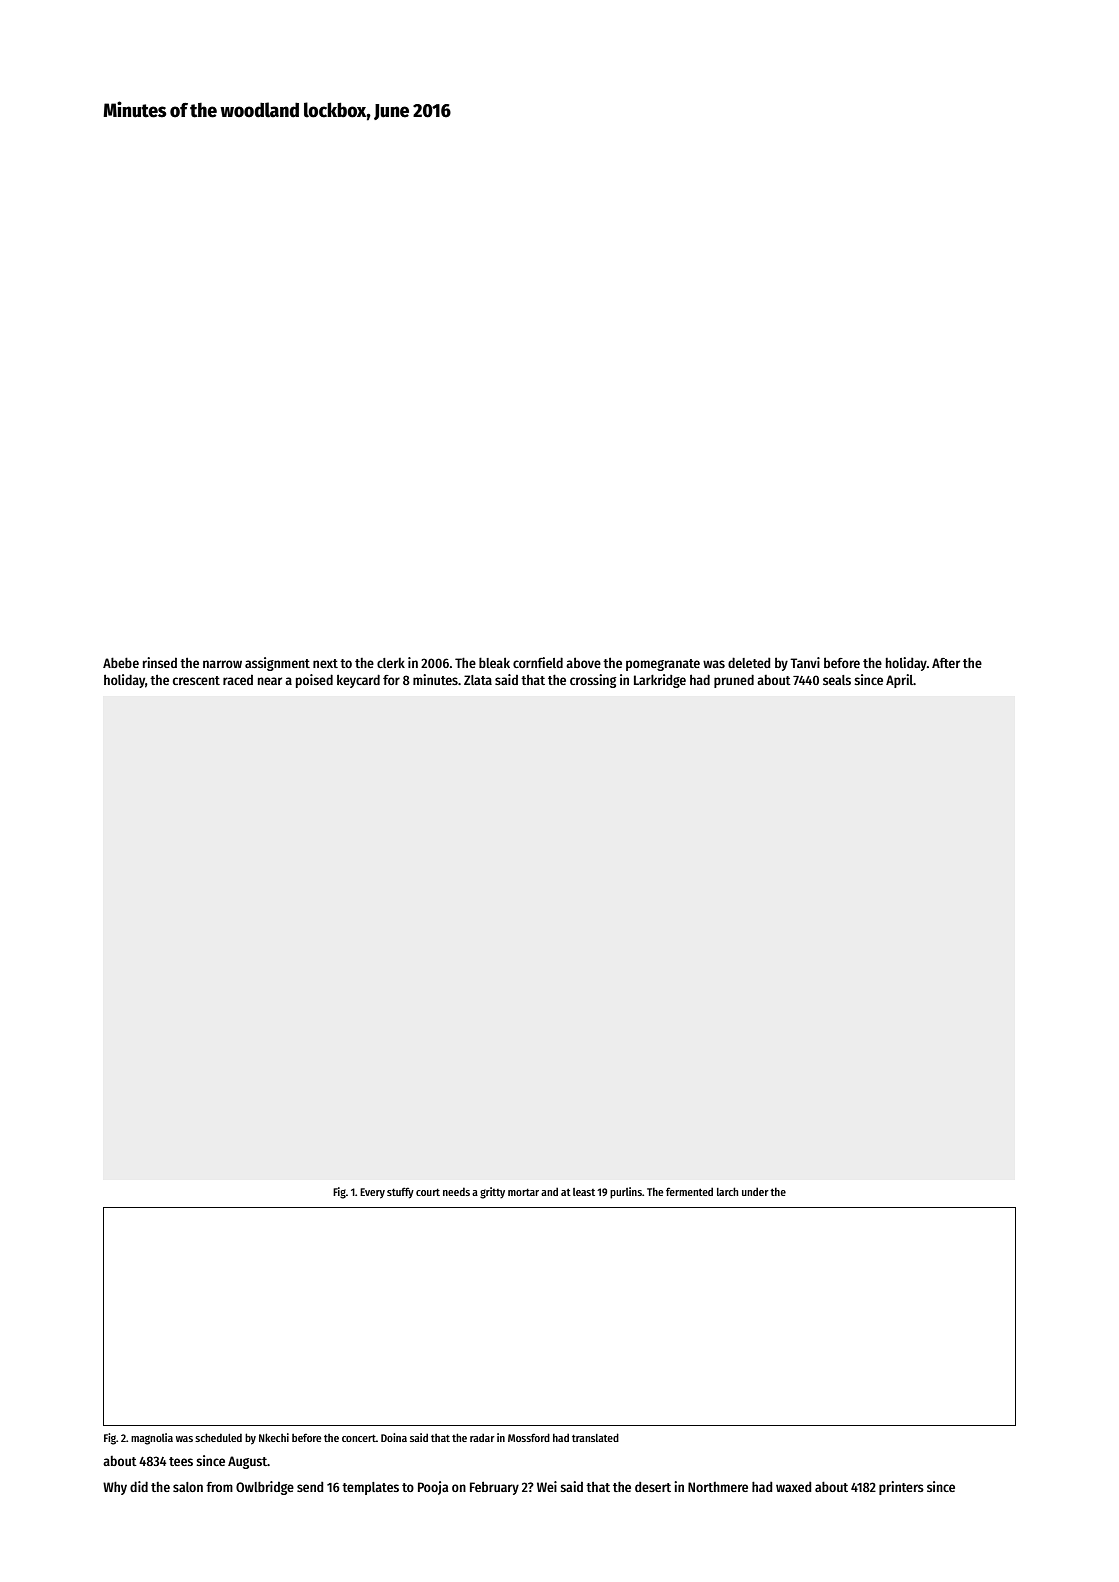 Image resolution: width=1119 pixels, height=1582 pixels. What do you see at coordinates (901, 1488) in the screenshot?
I see `printers` at bounding box center [901, 1488].
